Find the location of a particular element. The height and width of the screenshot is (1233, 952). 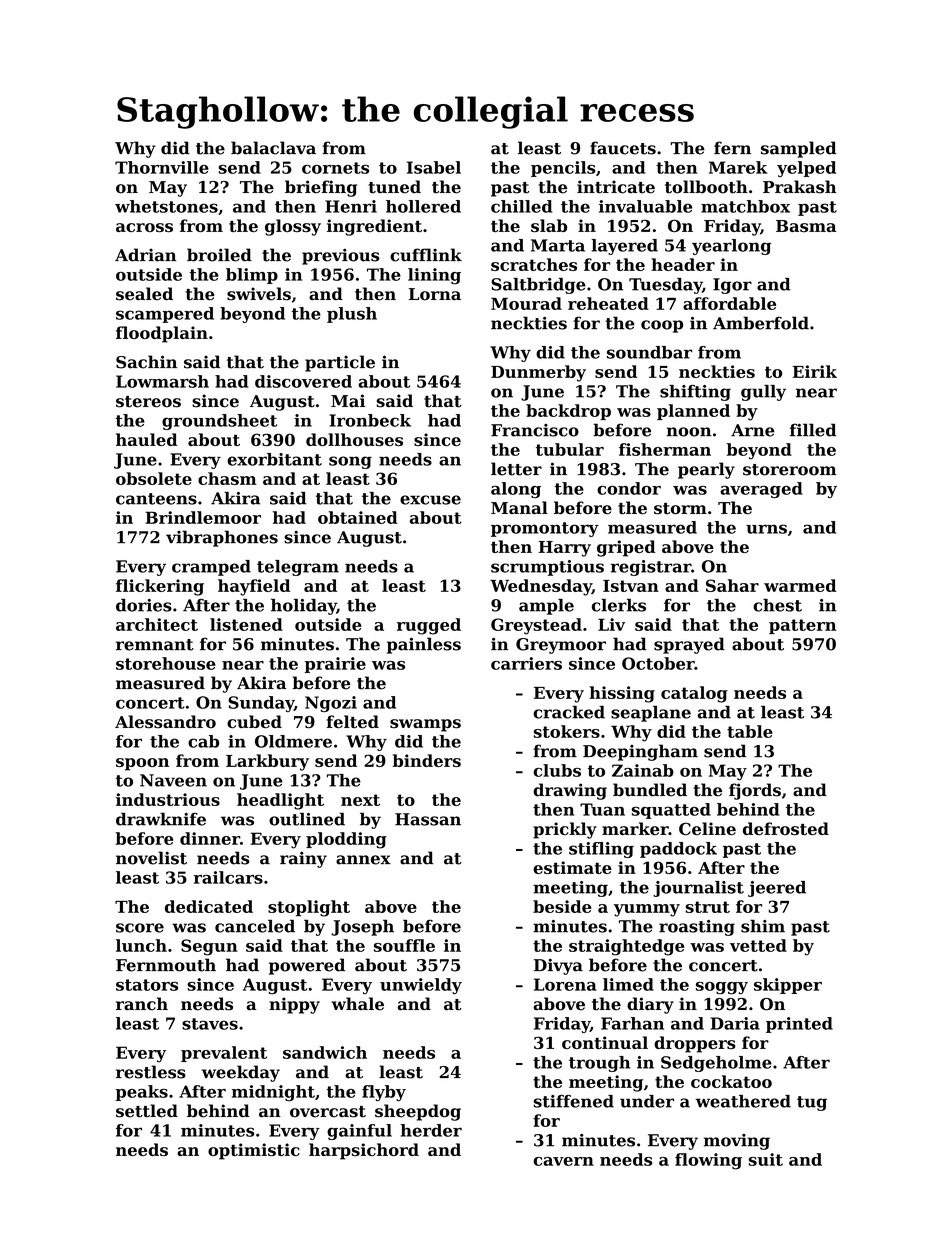

excuse is located at coordinates (430, 500).
